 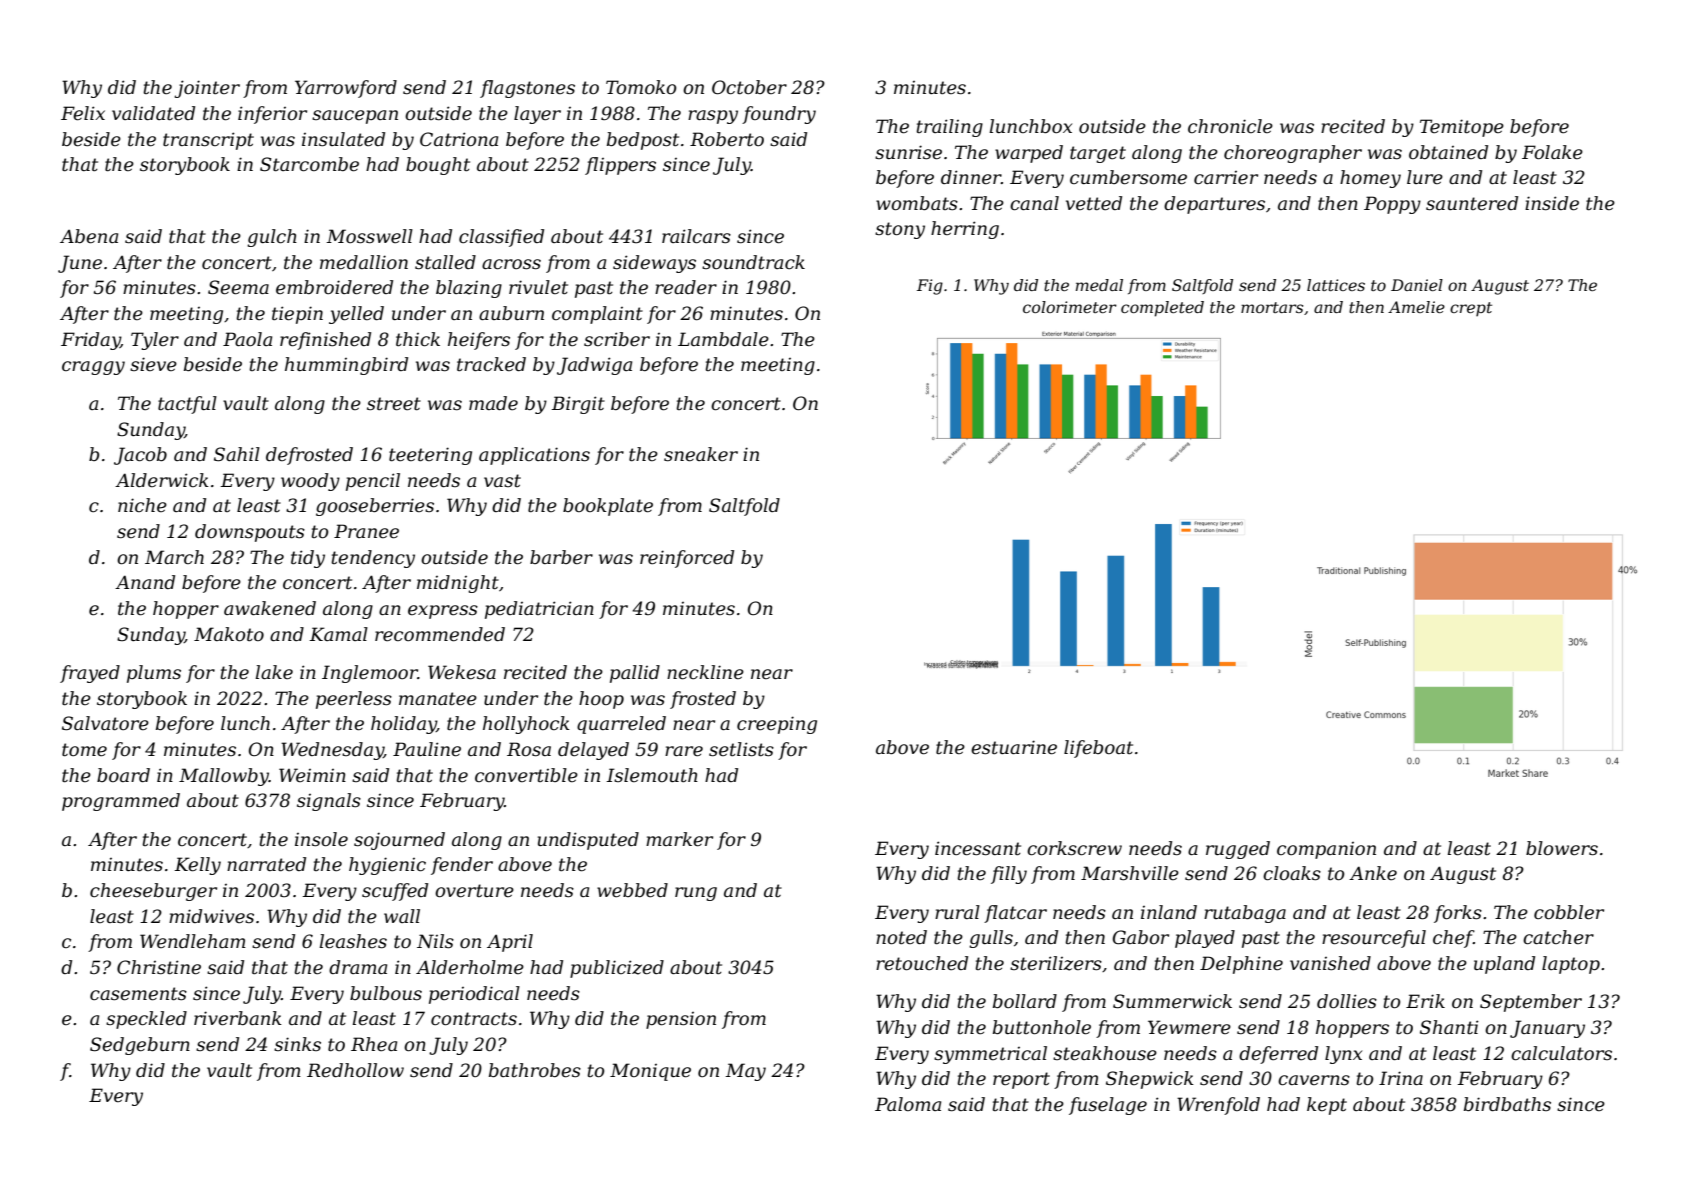 I want to click on completed, so click(x=1162, y=309).
